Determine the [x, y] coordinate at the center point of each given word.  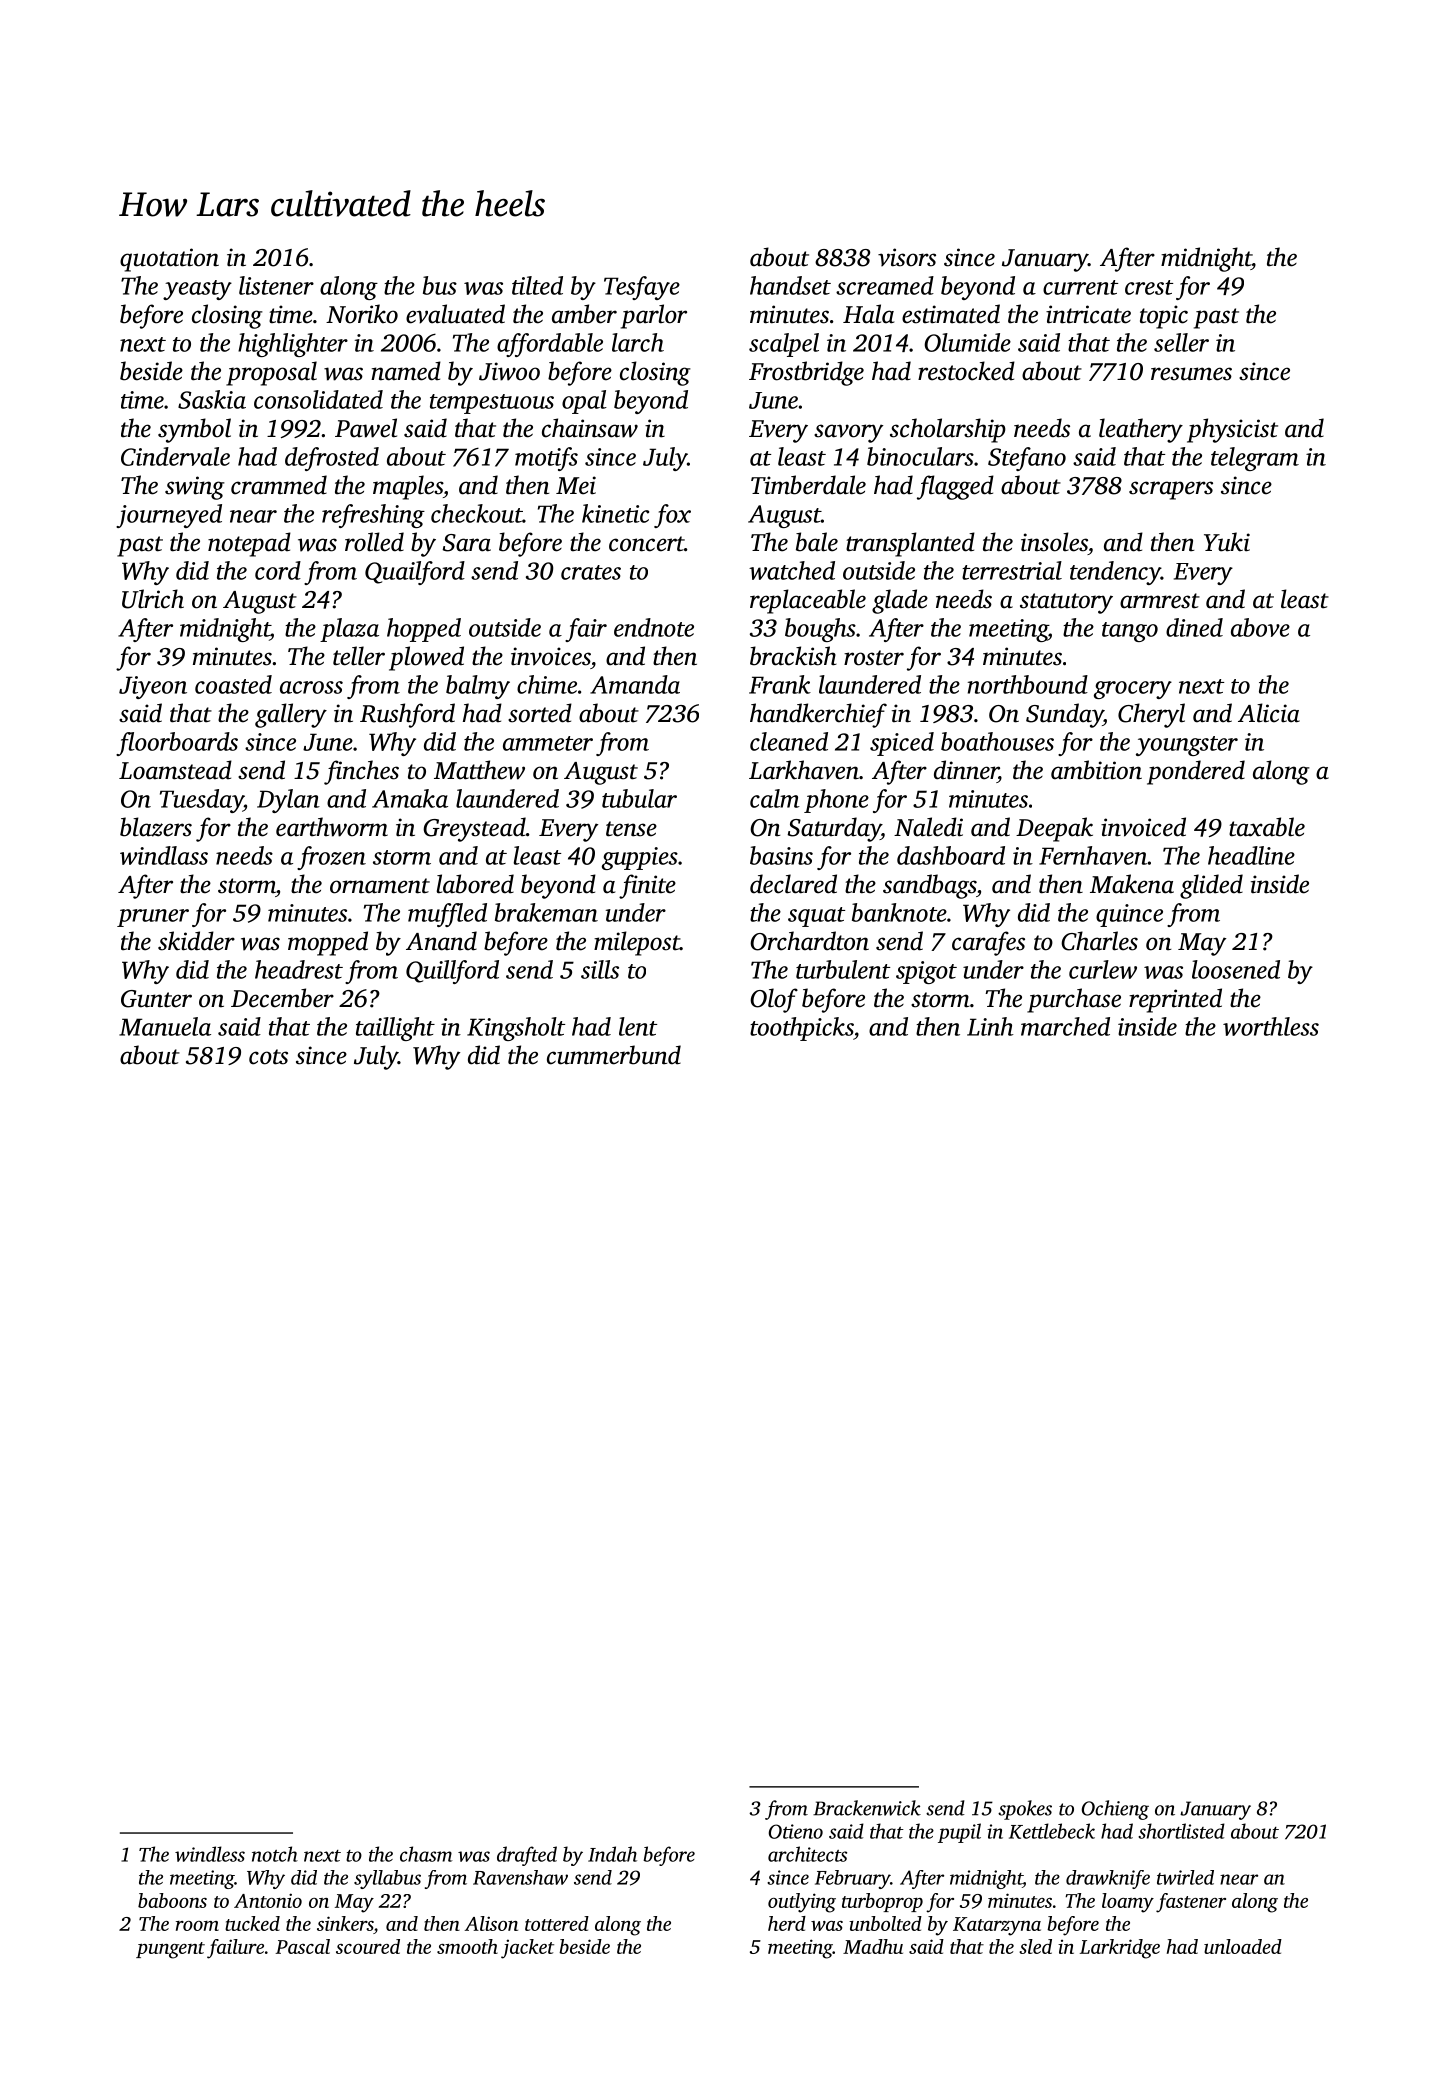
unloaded [1243, 1946]
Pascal [302, 1946]
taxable [1267, 827]
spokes [1025, 1810]
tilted [537, 285]
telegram [1255, 459]
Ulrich [153, 599]
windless [210, 1854]
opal [584, 402]
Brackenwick [867, 1808]
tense [631, 829]
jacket [527, 1949]
